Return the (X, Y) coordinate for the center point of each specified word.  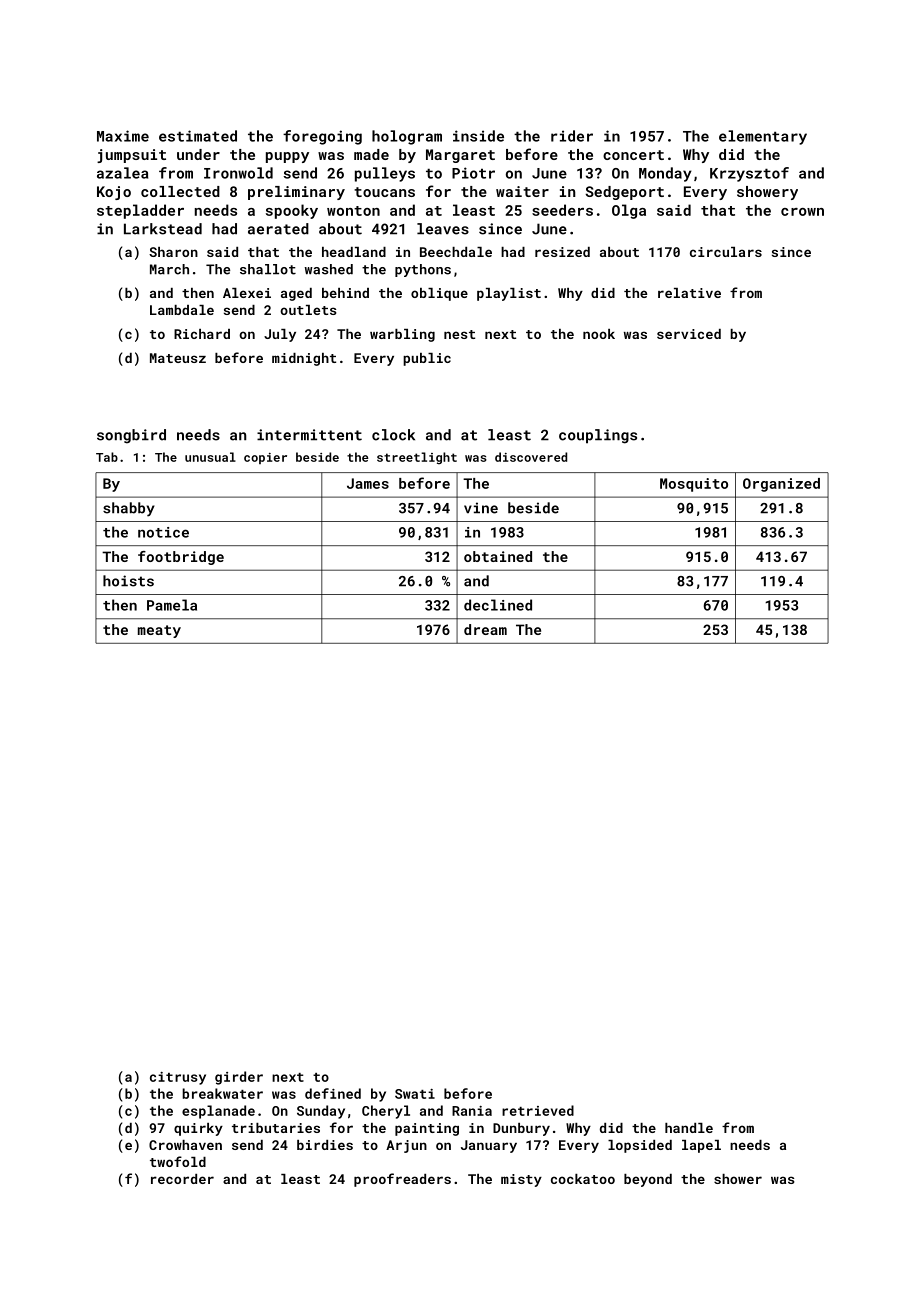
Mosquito (694, 485)
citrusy (178, 1078)
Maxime (123, 136)
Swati (415, 1094)
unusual (210, 457)
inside (478, 136)
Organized (781, 485)
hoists (128, 581)
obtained (498, 556)
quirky (198, 1129)
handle (689, 1128)
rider (572, 136)
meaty (159, 631)
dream (485, 629)
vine (481, 508)
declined (498, 605)
